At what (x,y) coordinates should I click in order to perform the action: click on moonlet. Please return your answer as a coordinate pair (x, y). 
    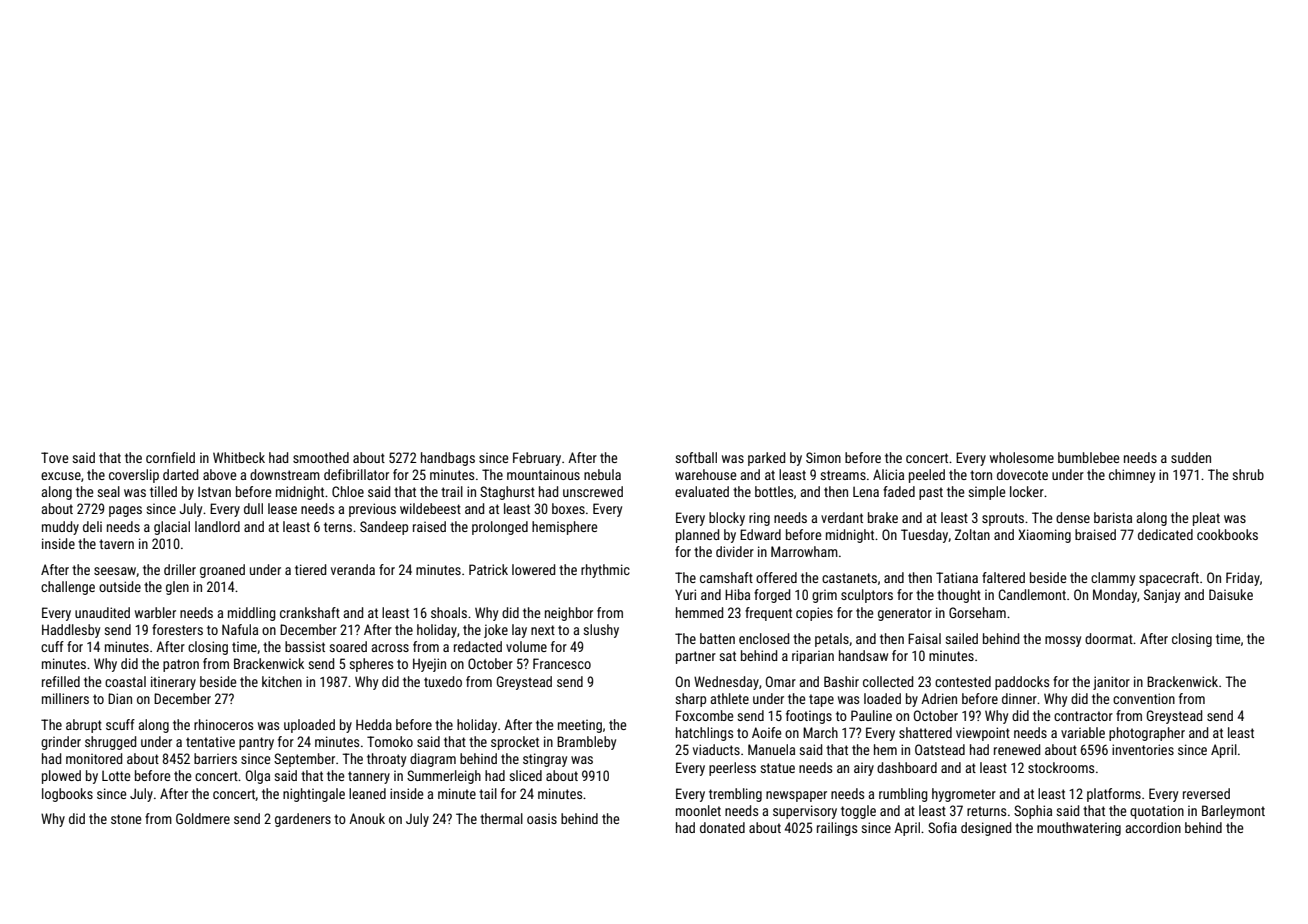
    Looking at the image, I should click on (698, 810).
